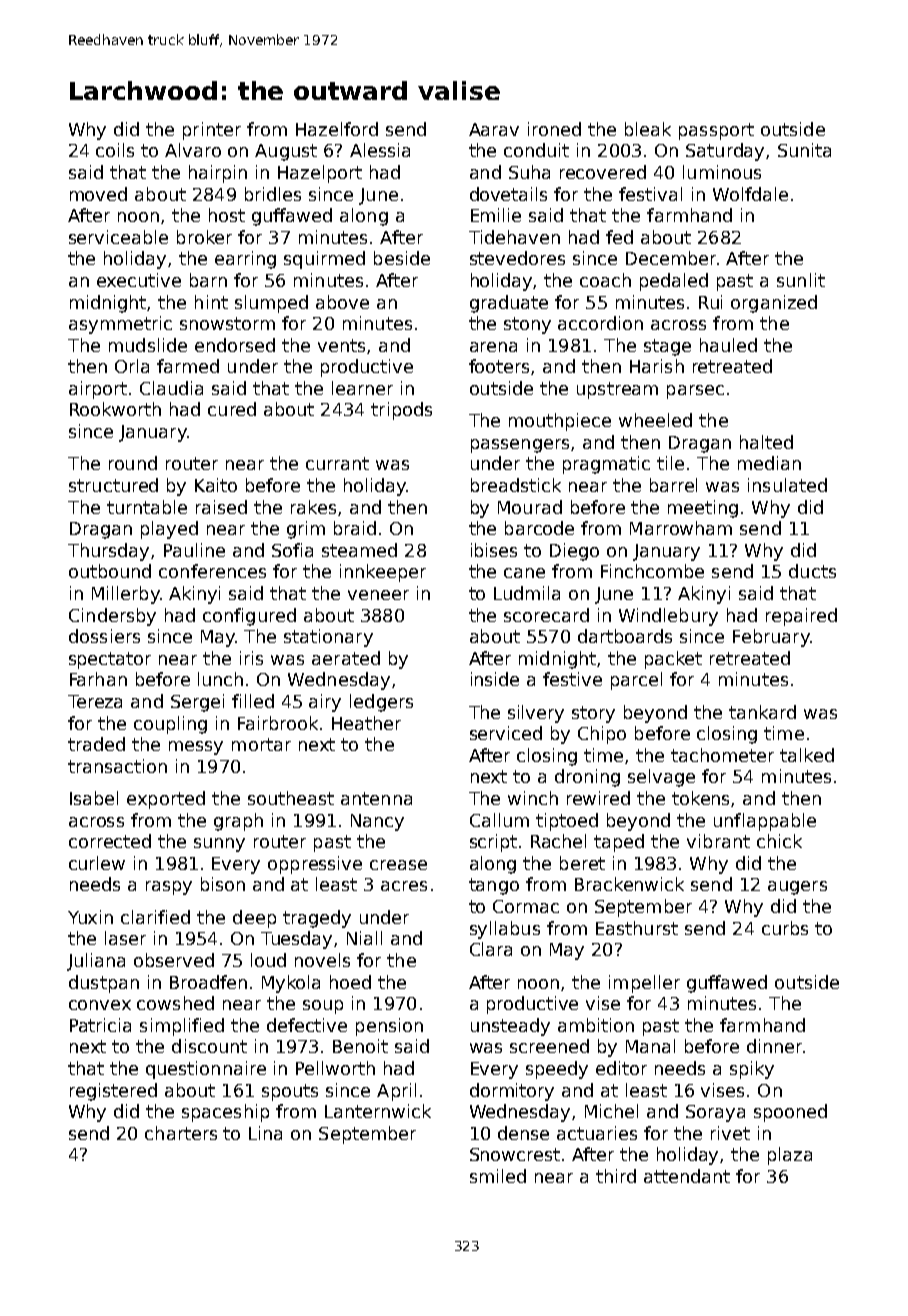  Describe the element at coordinates (380, 150) in the screenshot. I see `Alessia` at that location.
